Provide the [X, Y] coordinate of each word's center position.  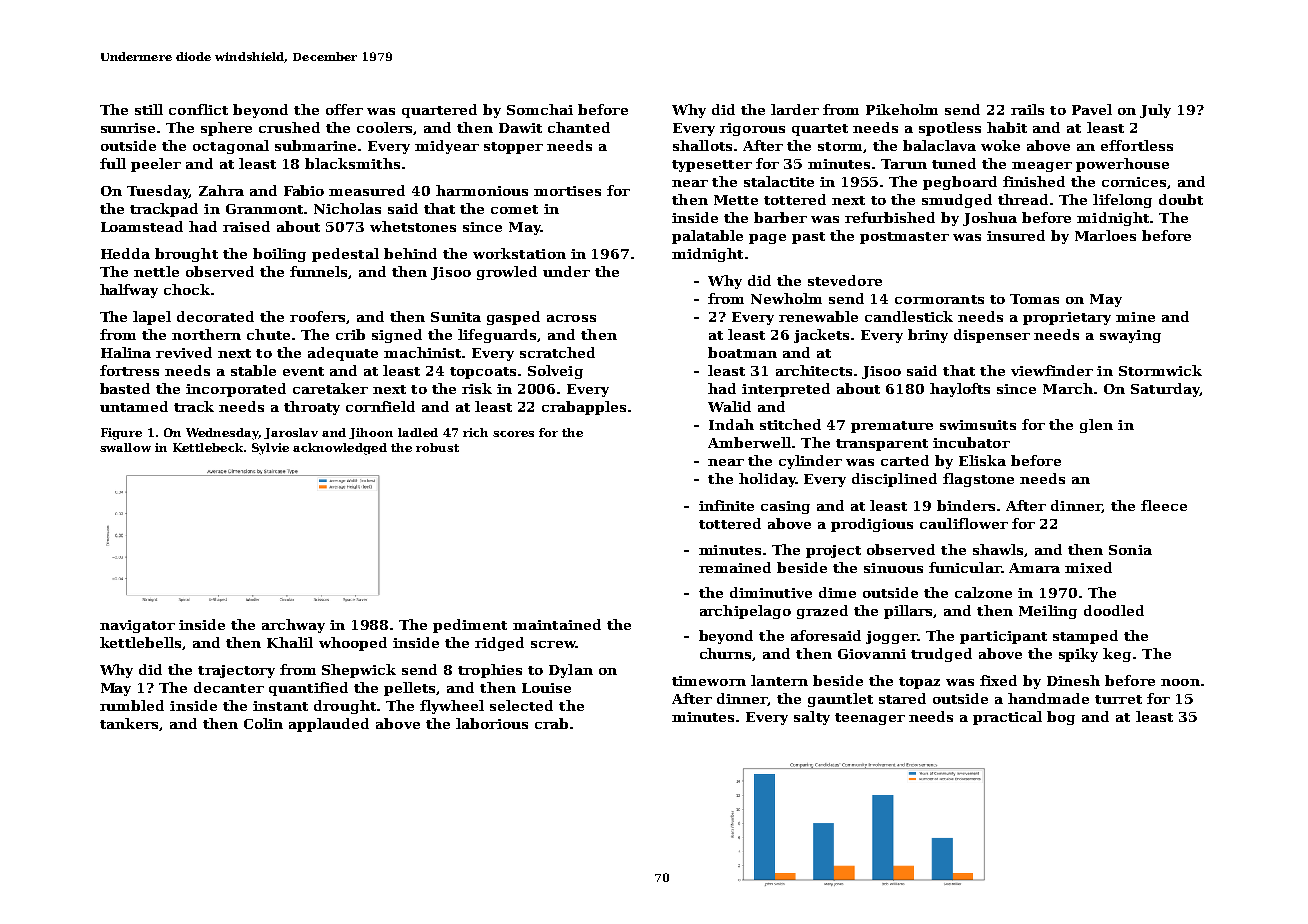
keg [1117, 655]
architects [814, 370]
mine [1135, 317]
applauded [329, 725]
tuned [954, 163]
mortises [567, 191]
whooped [353, 644]
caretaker [330, 388]
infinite [726, 505]
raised [246, 226]
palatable [707, 237]
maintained [557, 624]
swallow [125, 447]
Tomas [1034, 299]
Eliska [982, 460]
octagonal [231, 147]
